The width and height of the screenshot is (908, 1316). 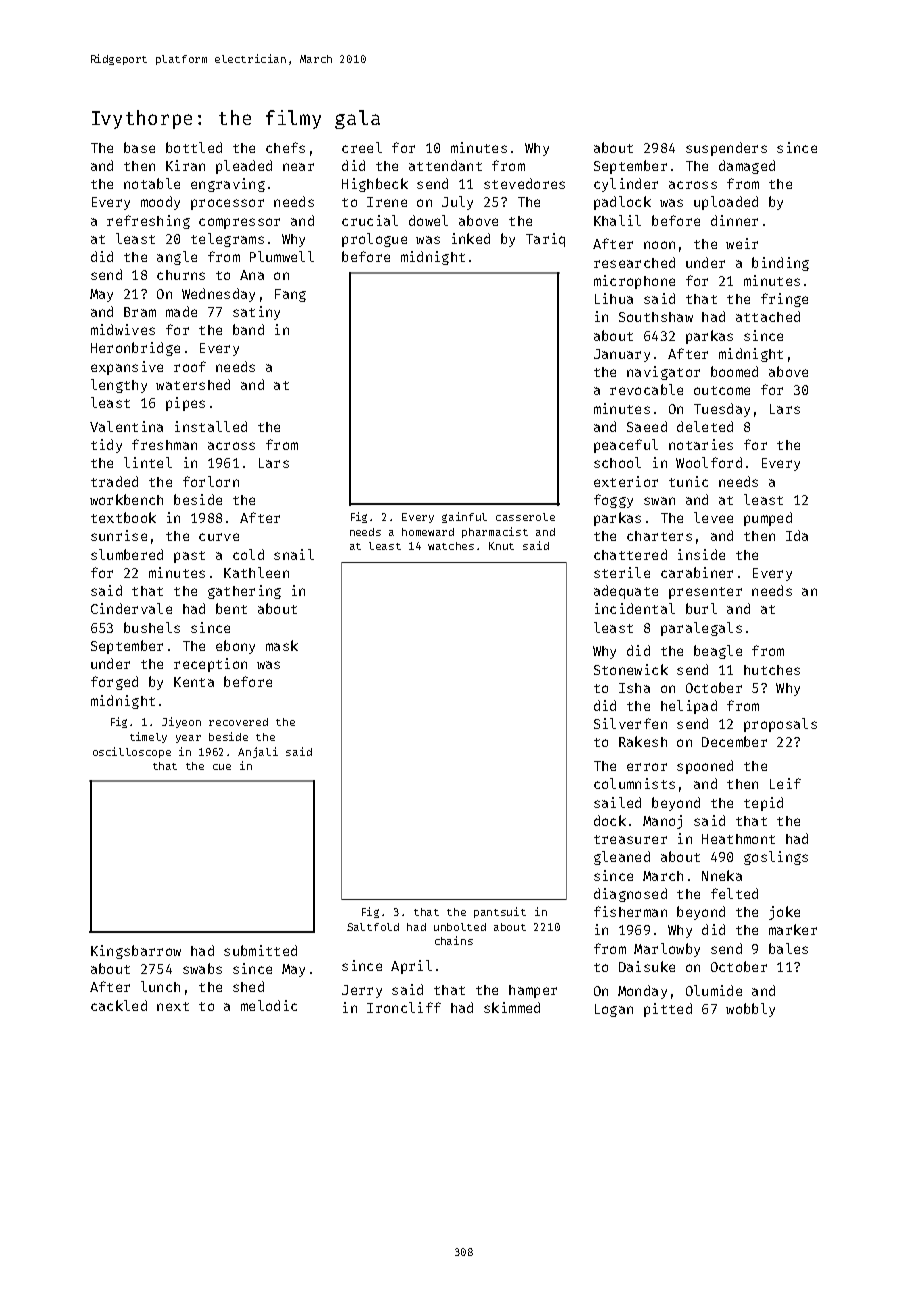 What do you see at coordinates (173, 1006) in the screenshot?
I see `next` at bounding box center [173, 1006].
